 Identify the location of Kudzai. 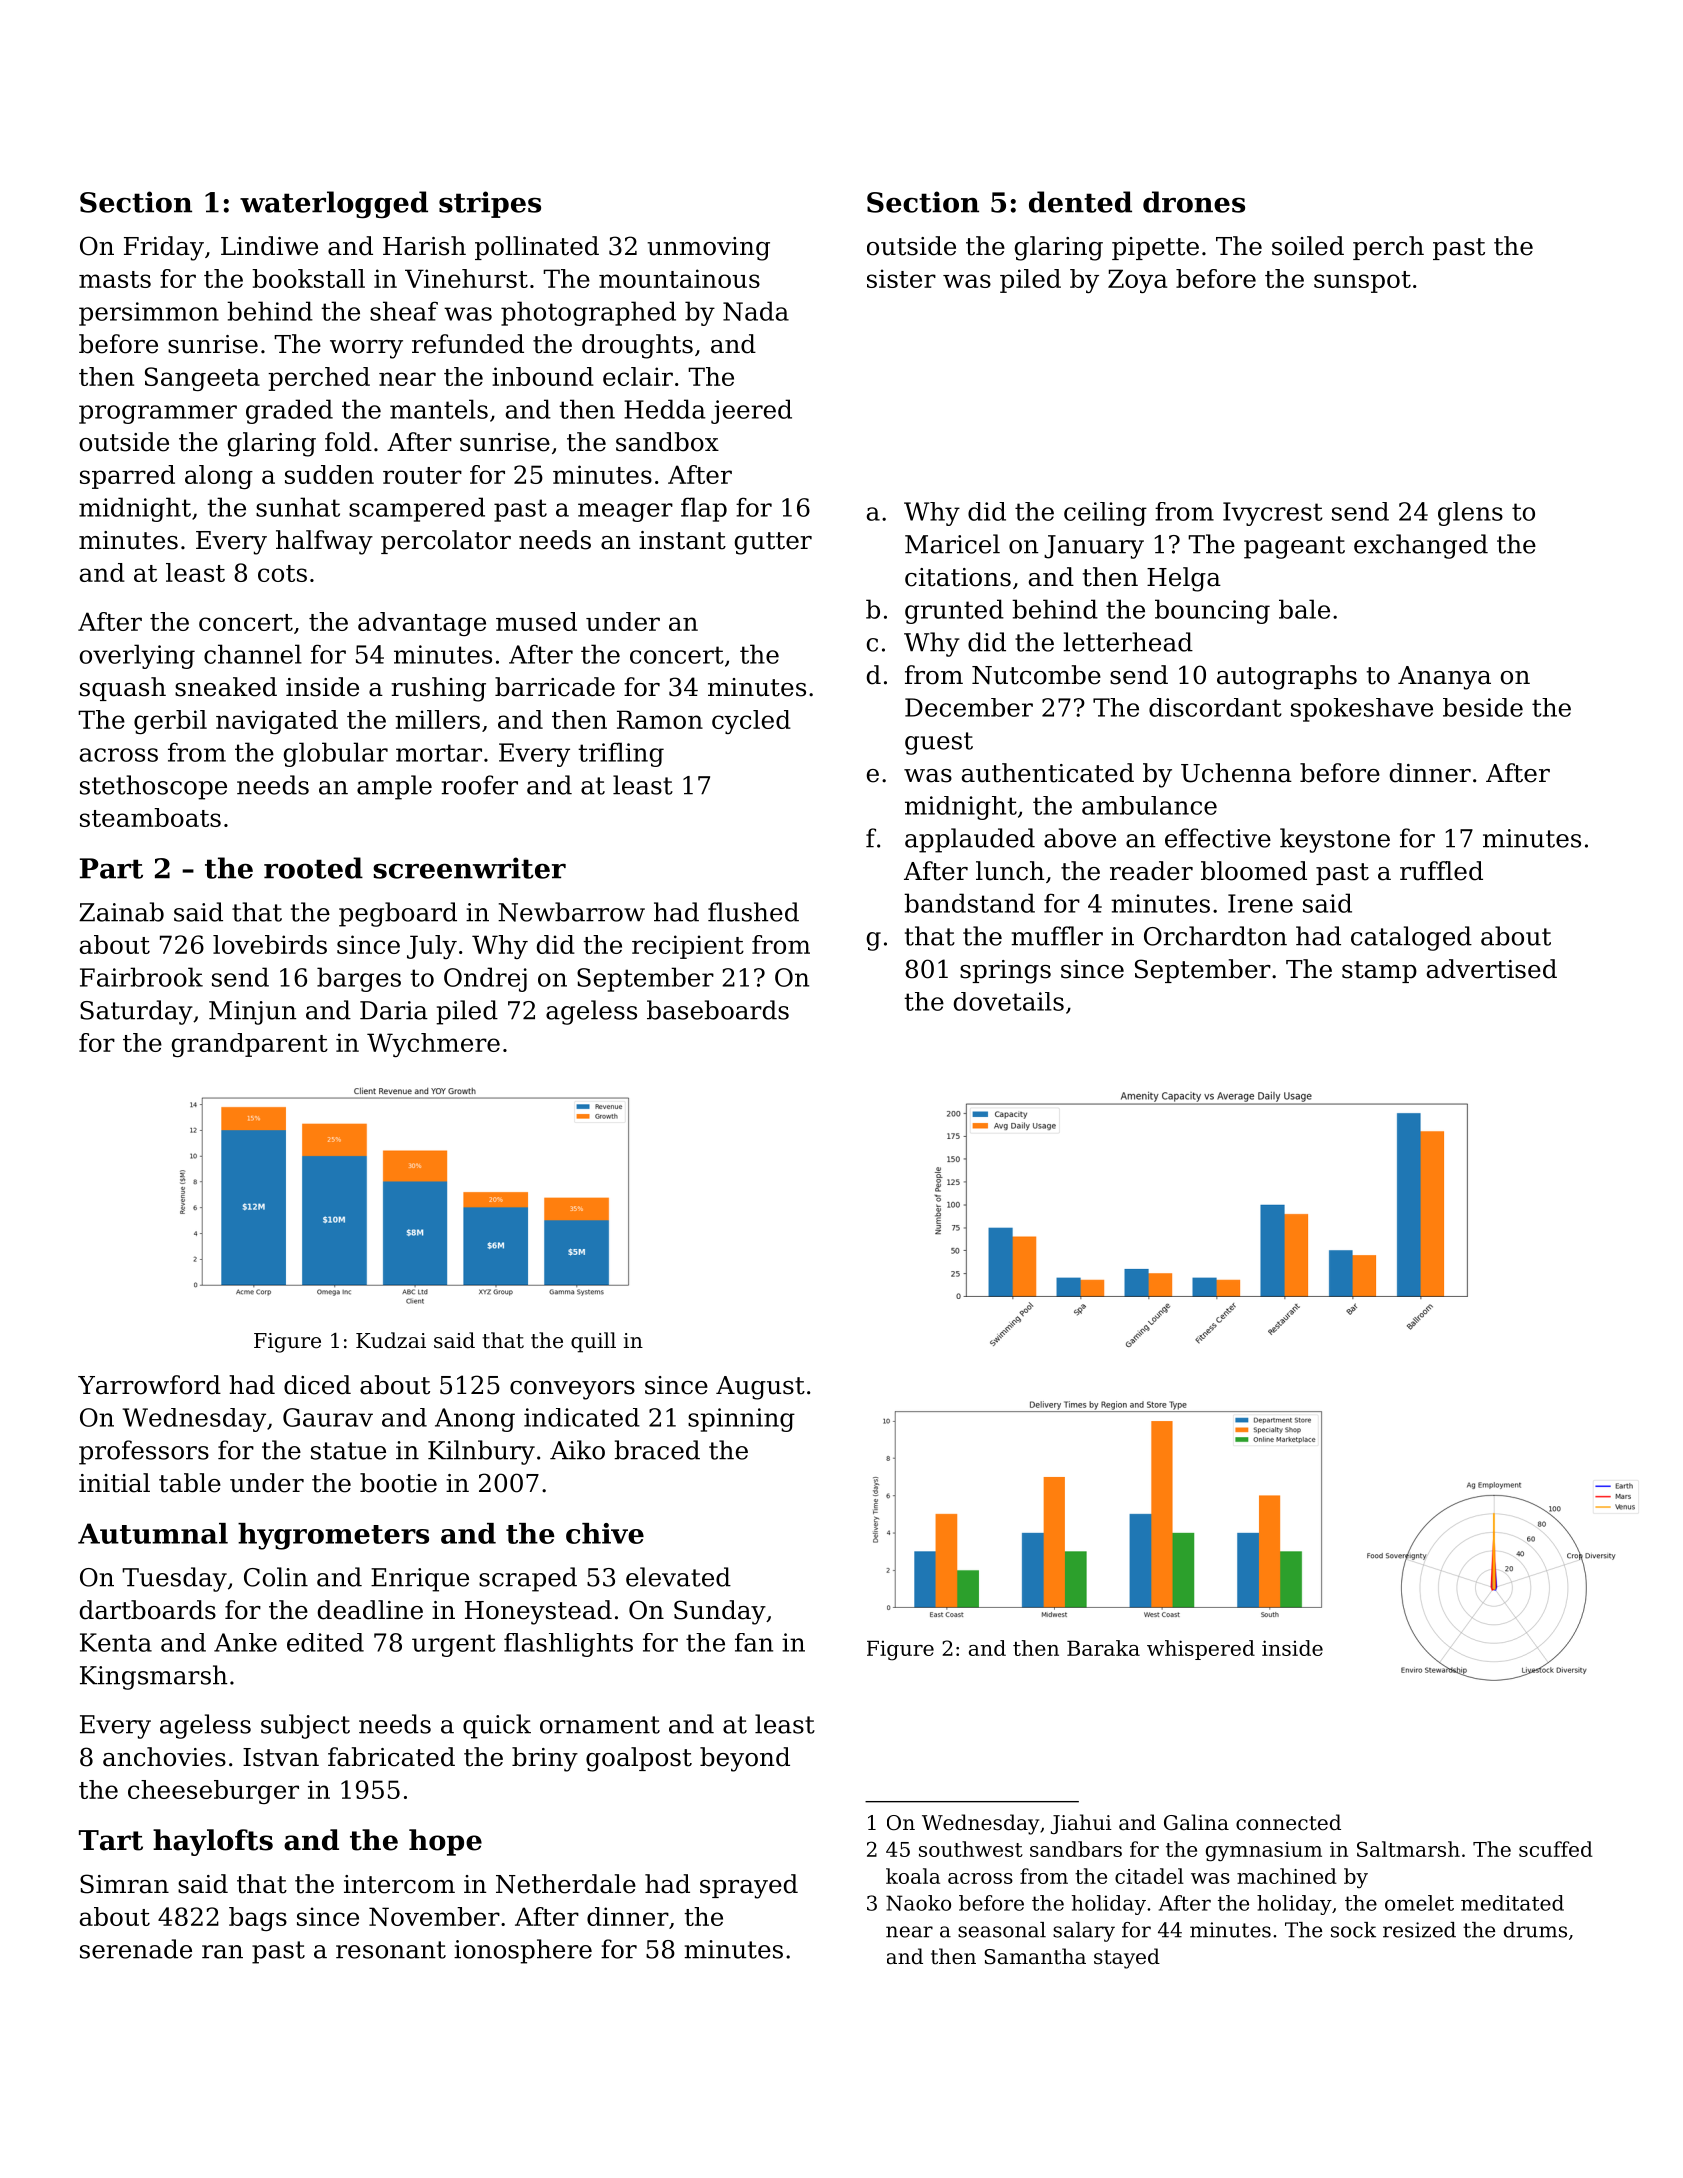
(391, 1340).
